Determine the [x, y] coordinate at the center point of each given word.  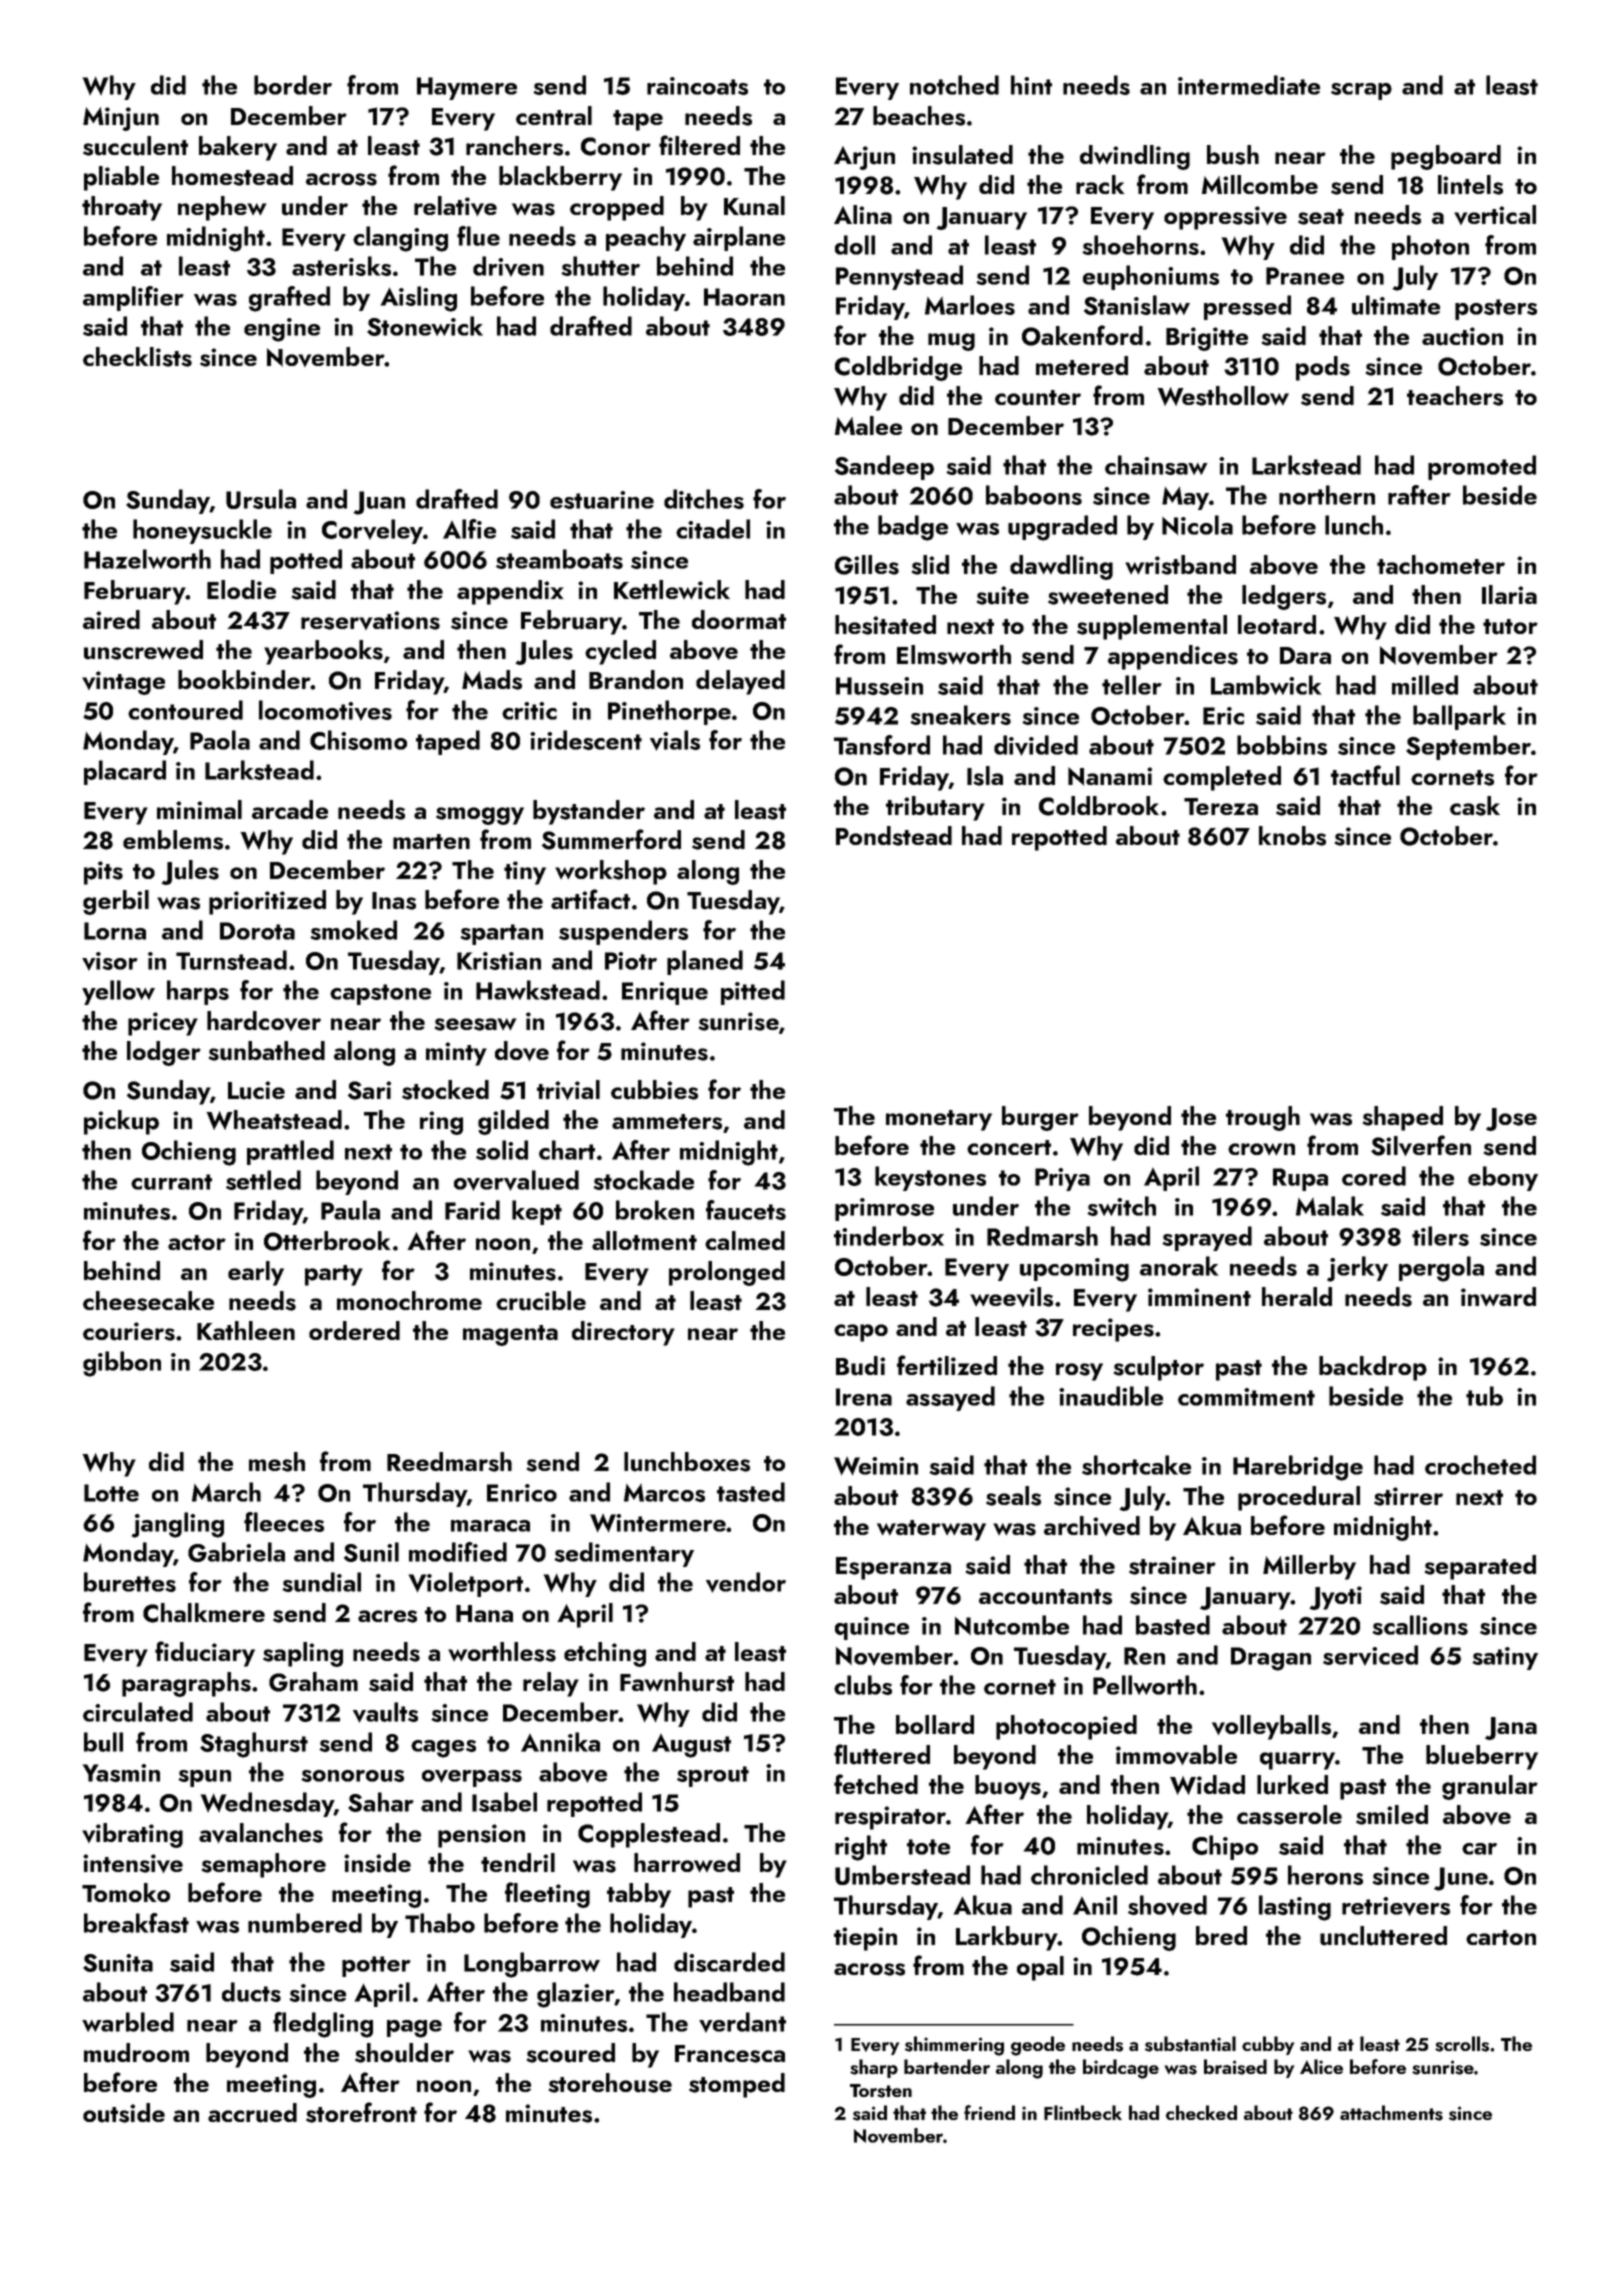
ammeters [667, 1122]
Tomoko [126, 1892]
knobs [1292, 836]
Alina [863, 214]
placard [125, 772]
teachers [1455, 396]
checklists [137, 357]
